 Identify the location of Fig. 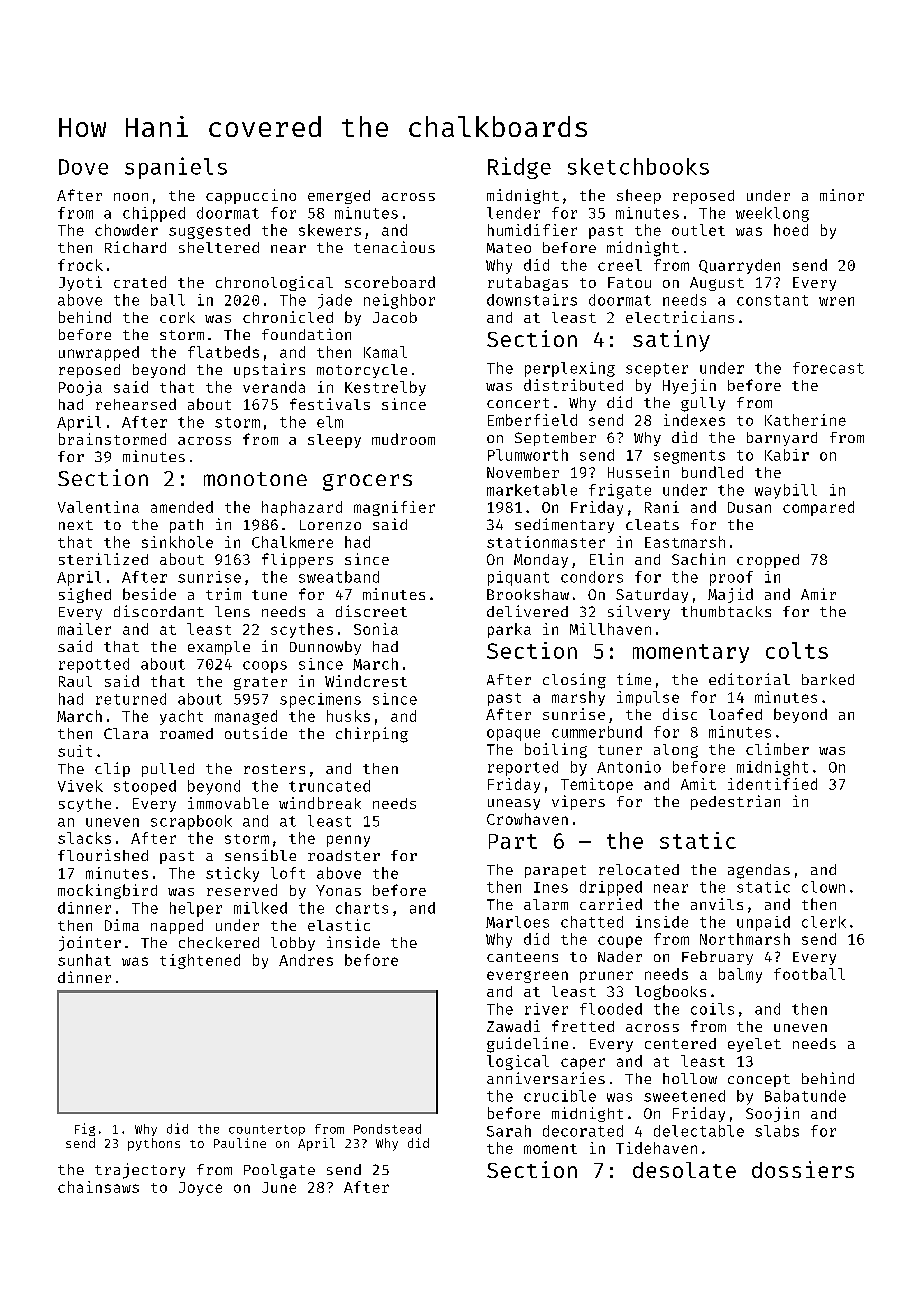
(85, 1129).
